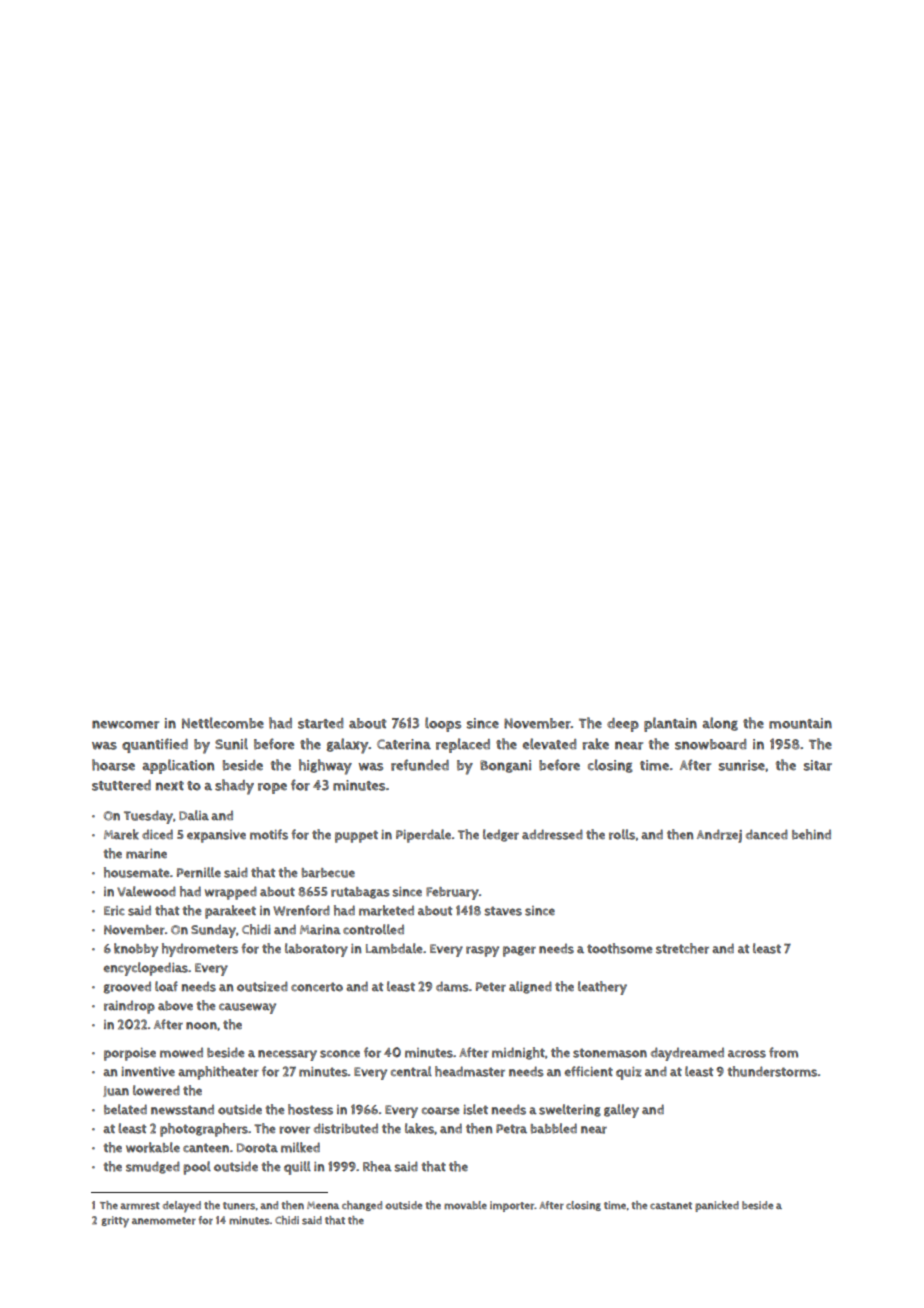  What do you see at coordinates (620, 948) in the image?
I see `toothsome` at bounding box center [620, 948].
